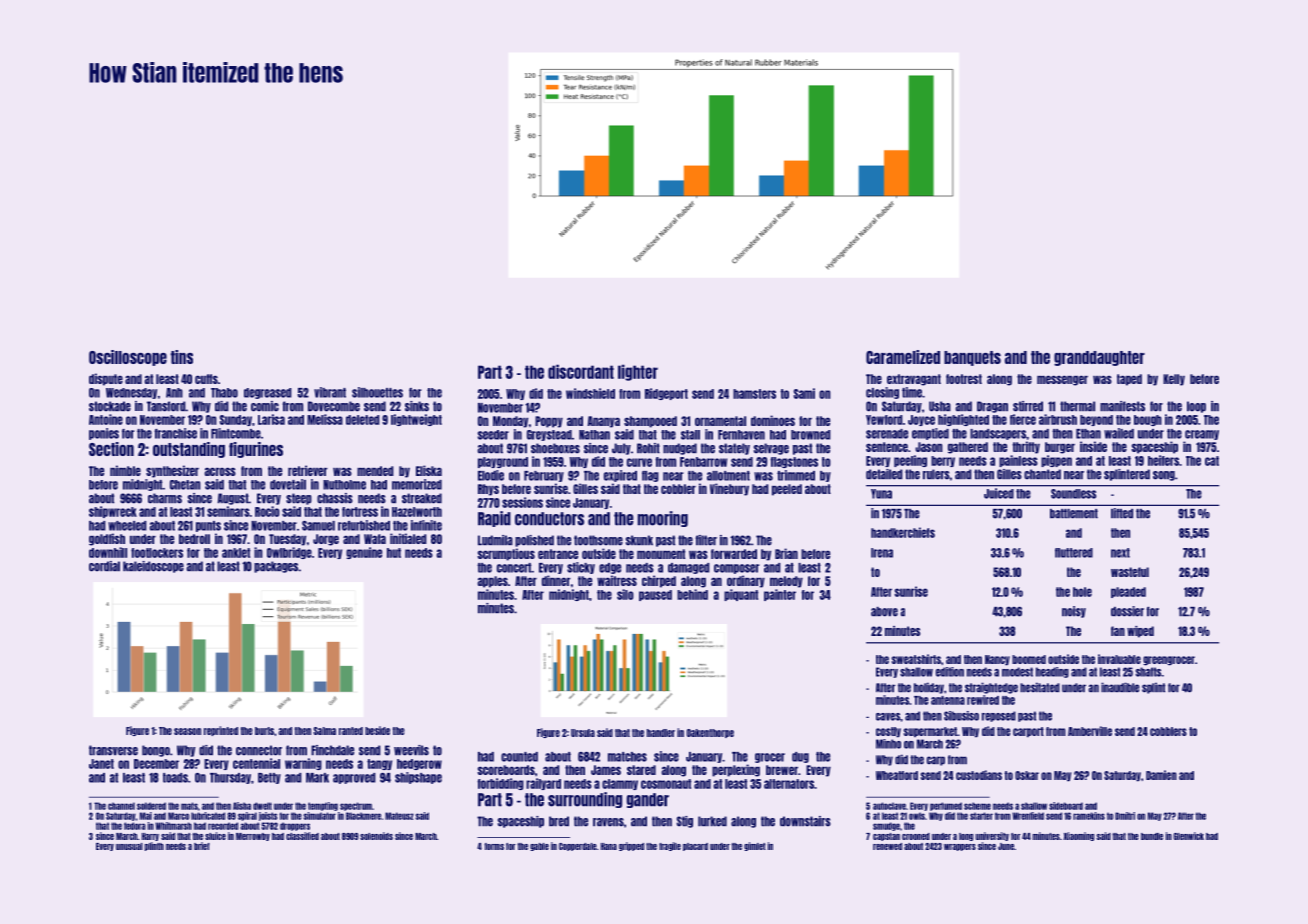 Image resolution: width=1308 pixels, height=924 pixels. What do you see at coordinates (741, 435) in the image?
I see `Fernhaven` at bounding box center [741, 435].
